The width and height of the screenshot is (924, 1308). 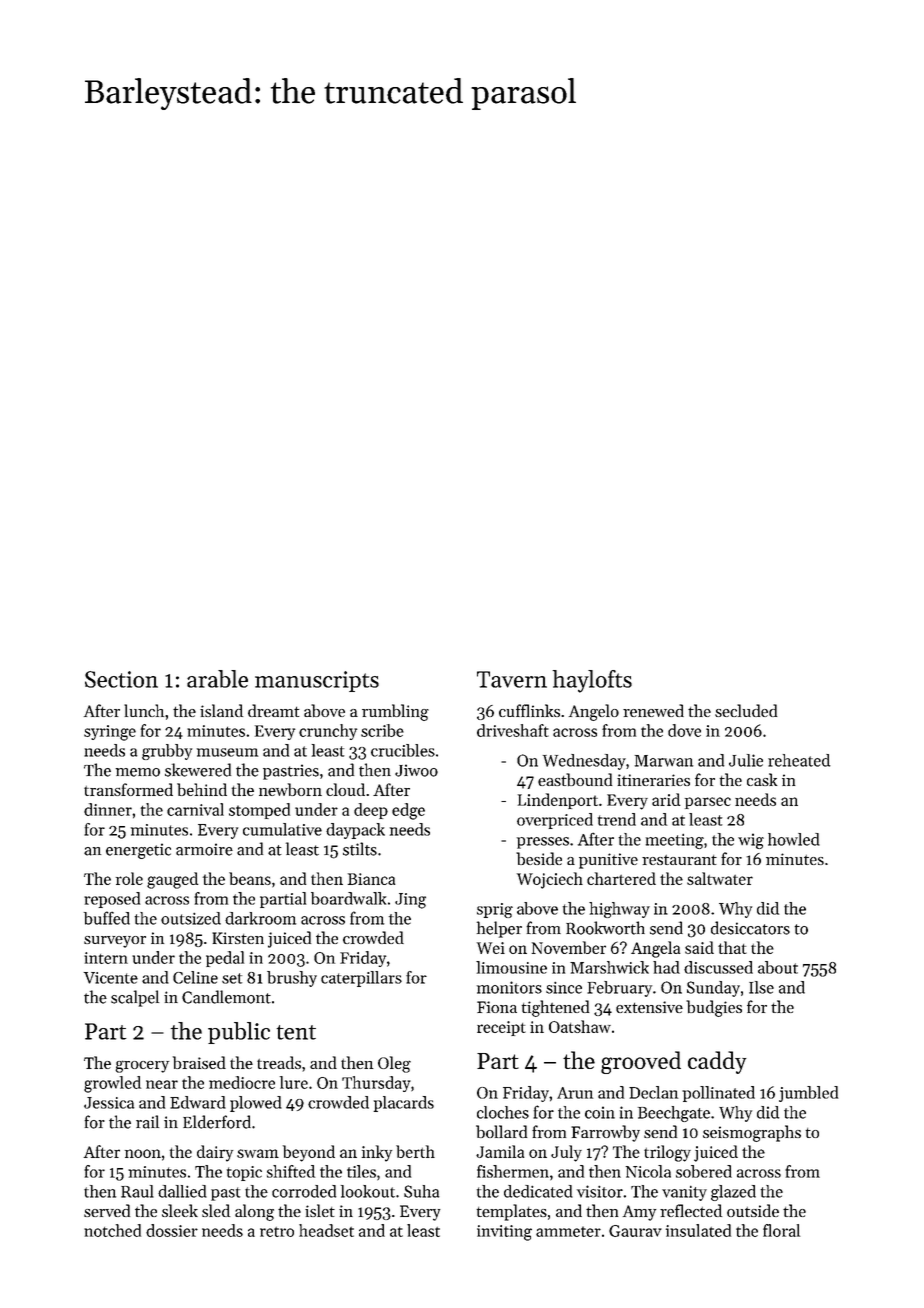 I want to click on glazed, so click(x=733, y=1193).
